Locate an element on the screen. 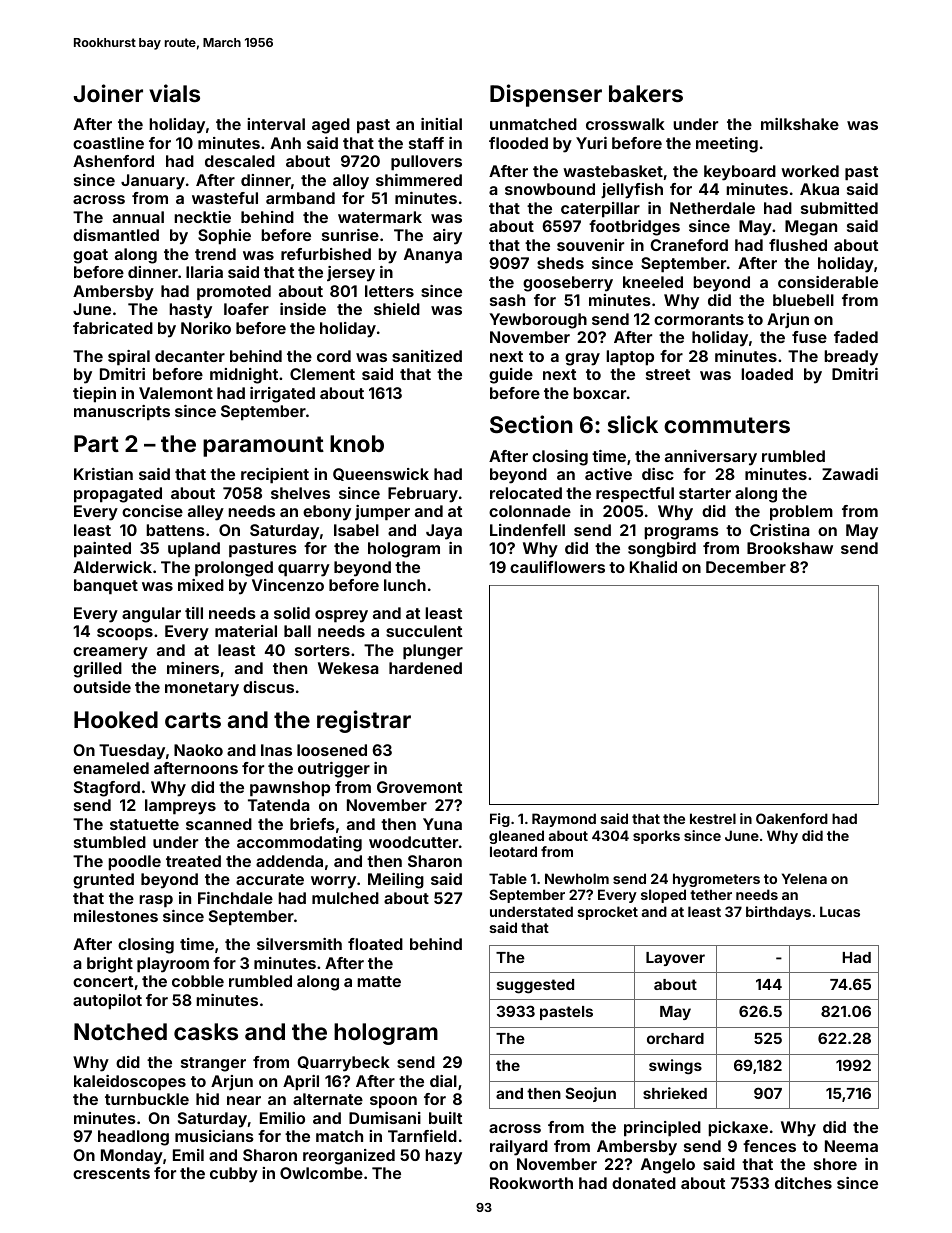 The height and width of the screenshot is (1233, 952). Joiner is located at coordinates (108, 93).
